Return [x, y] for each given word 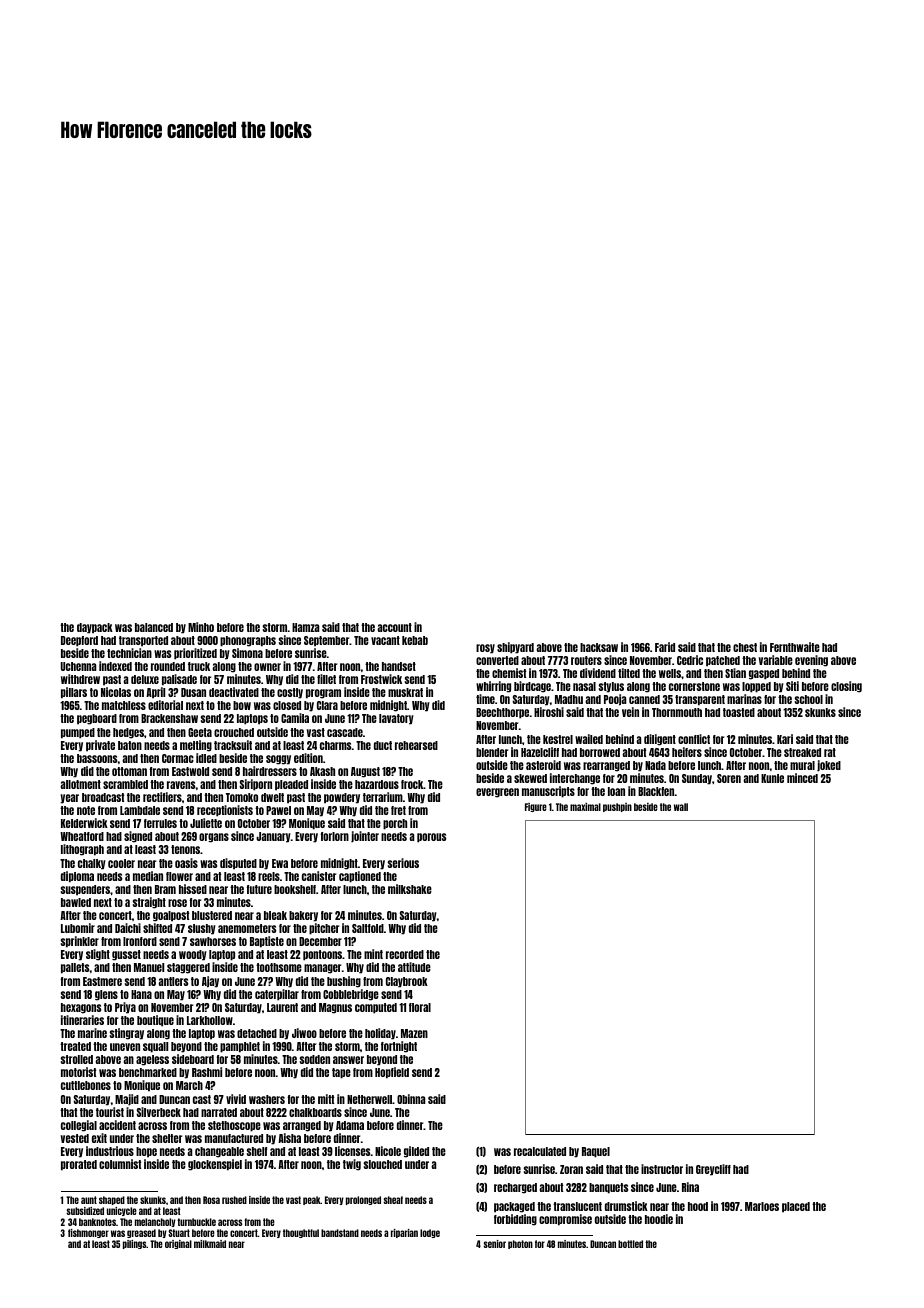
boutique [155, 1021]
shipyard [515, 648]
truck [199, 666]
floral [420, 1007]
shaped [112, 1200]
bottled [630, 1244]
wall [681, 807]
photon [520, 1244]
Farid [665, 647]
